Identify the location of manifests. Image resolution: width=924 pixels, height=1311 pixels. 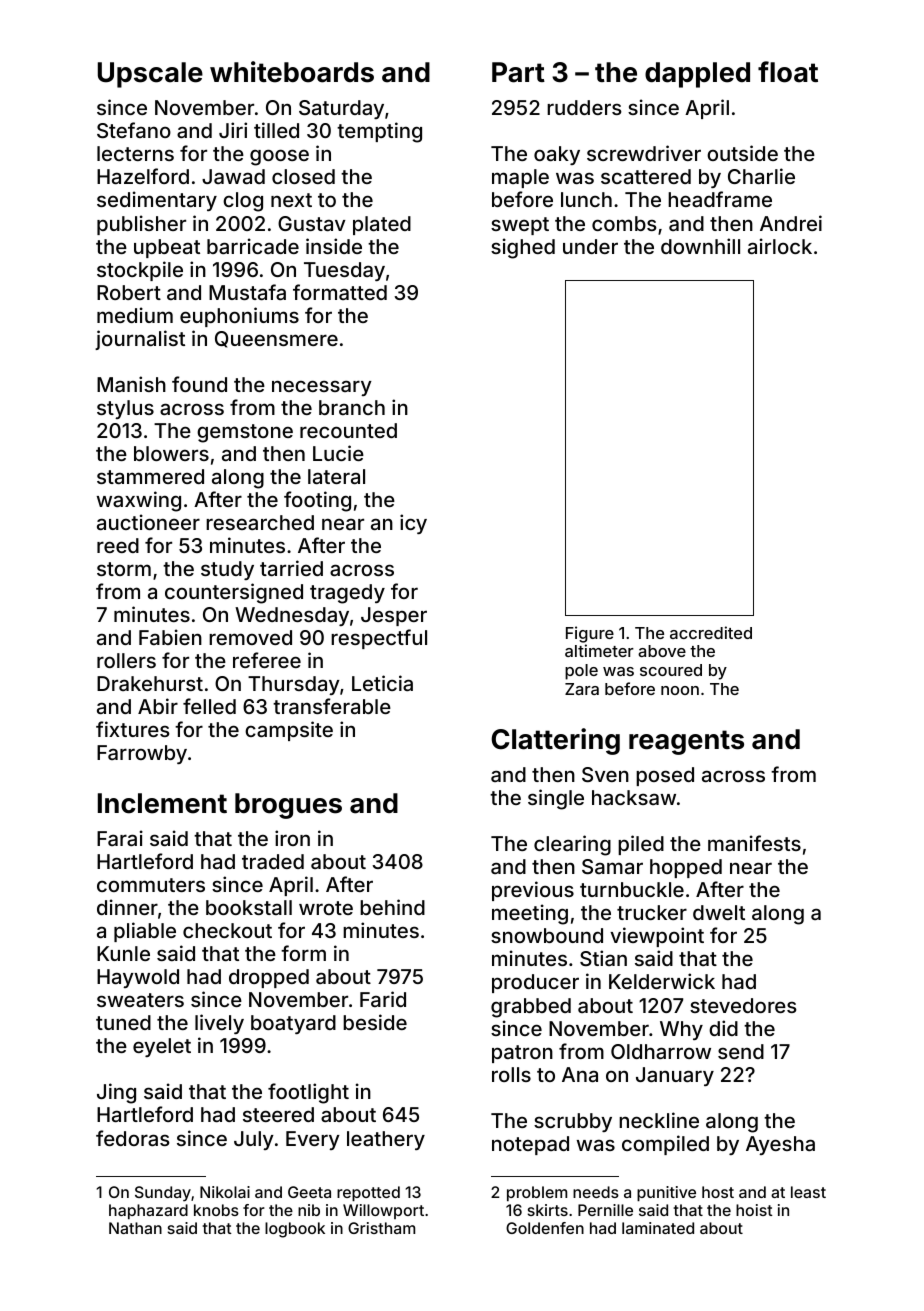
(754, 843).
